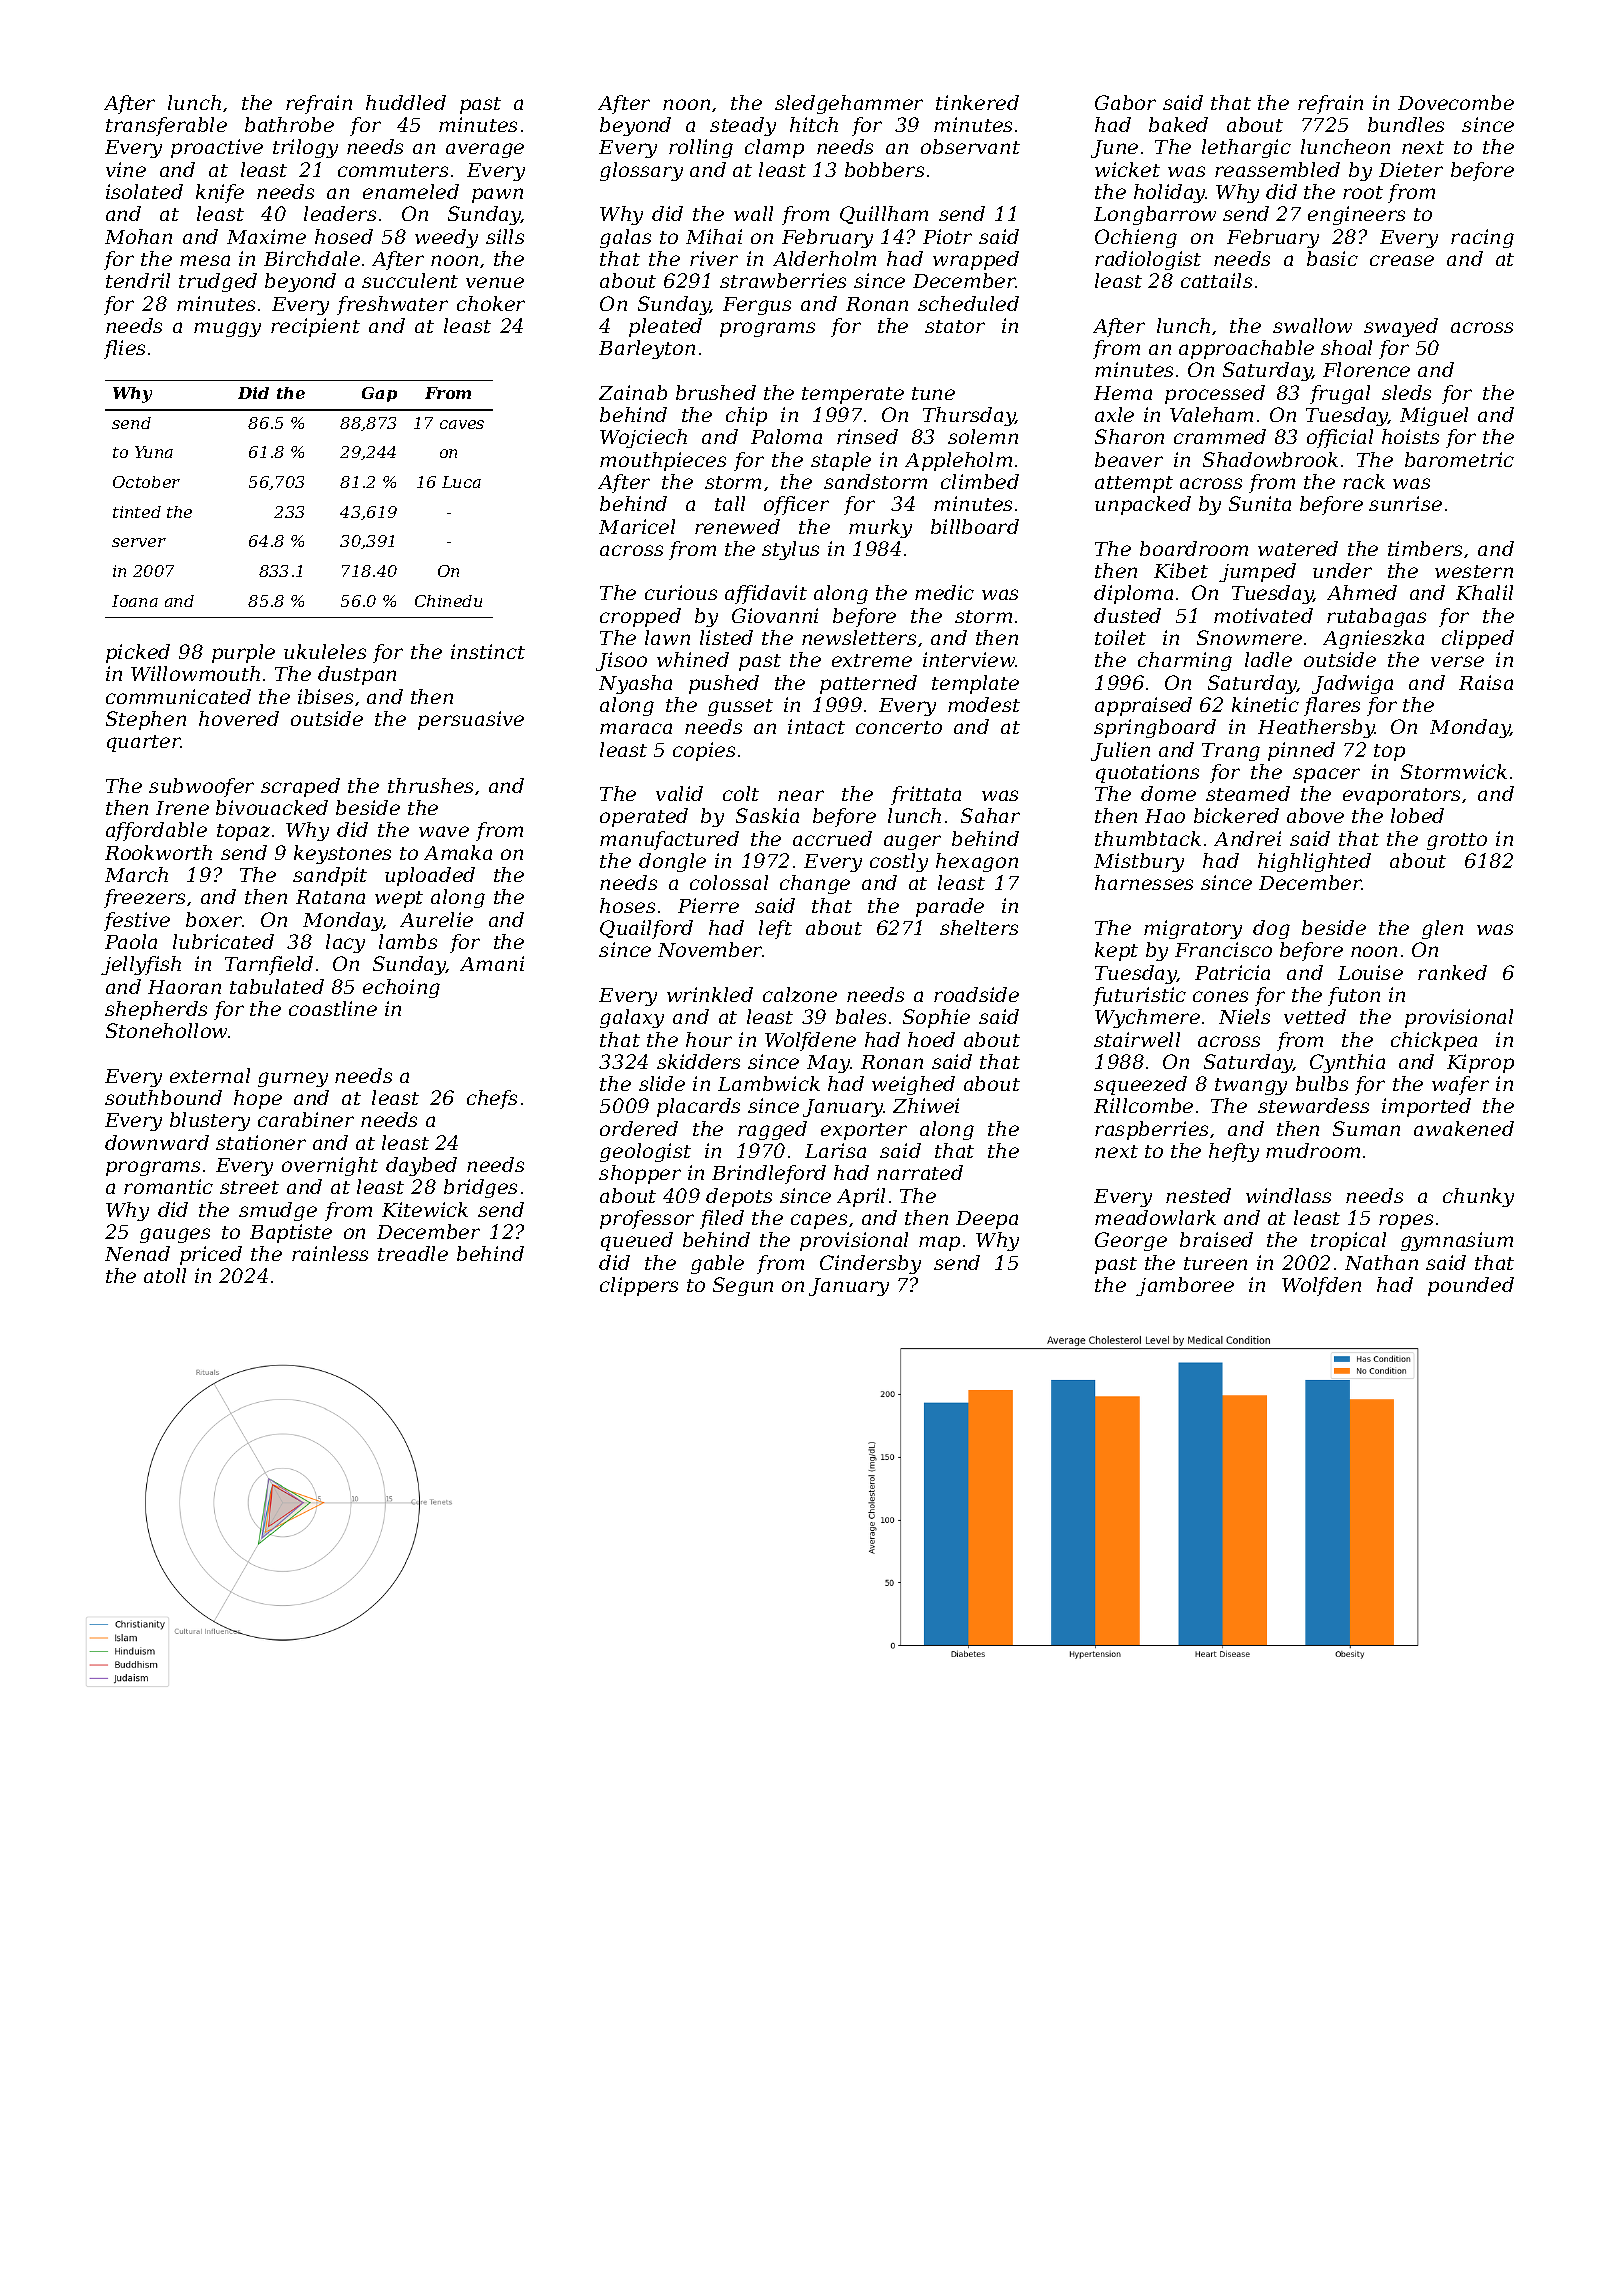 Image resolution: width=1620 pixels, height=2292 pixels. Describe the element at coordinates (430, 876) in the screenshot. I see `uploaded` at that location.
